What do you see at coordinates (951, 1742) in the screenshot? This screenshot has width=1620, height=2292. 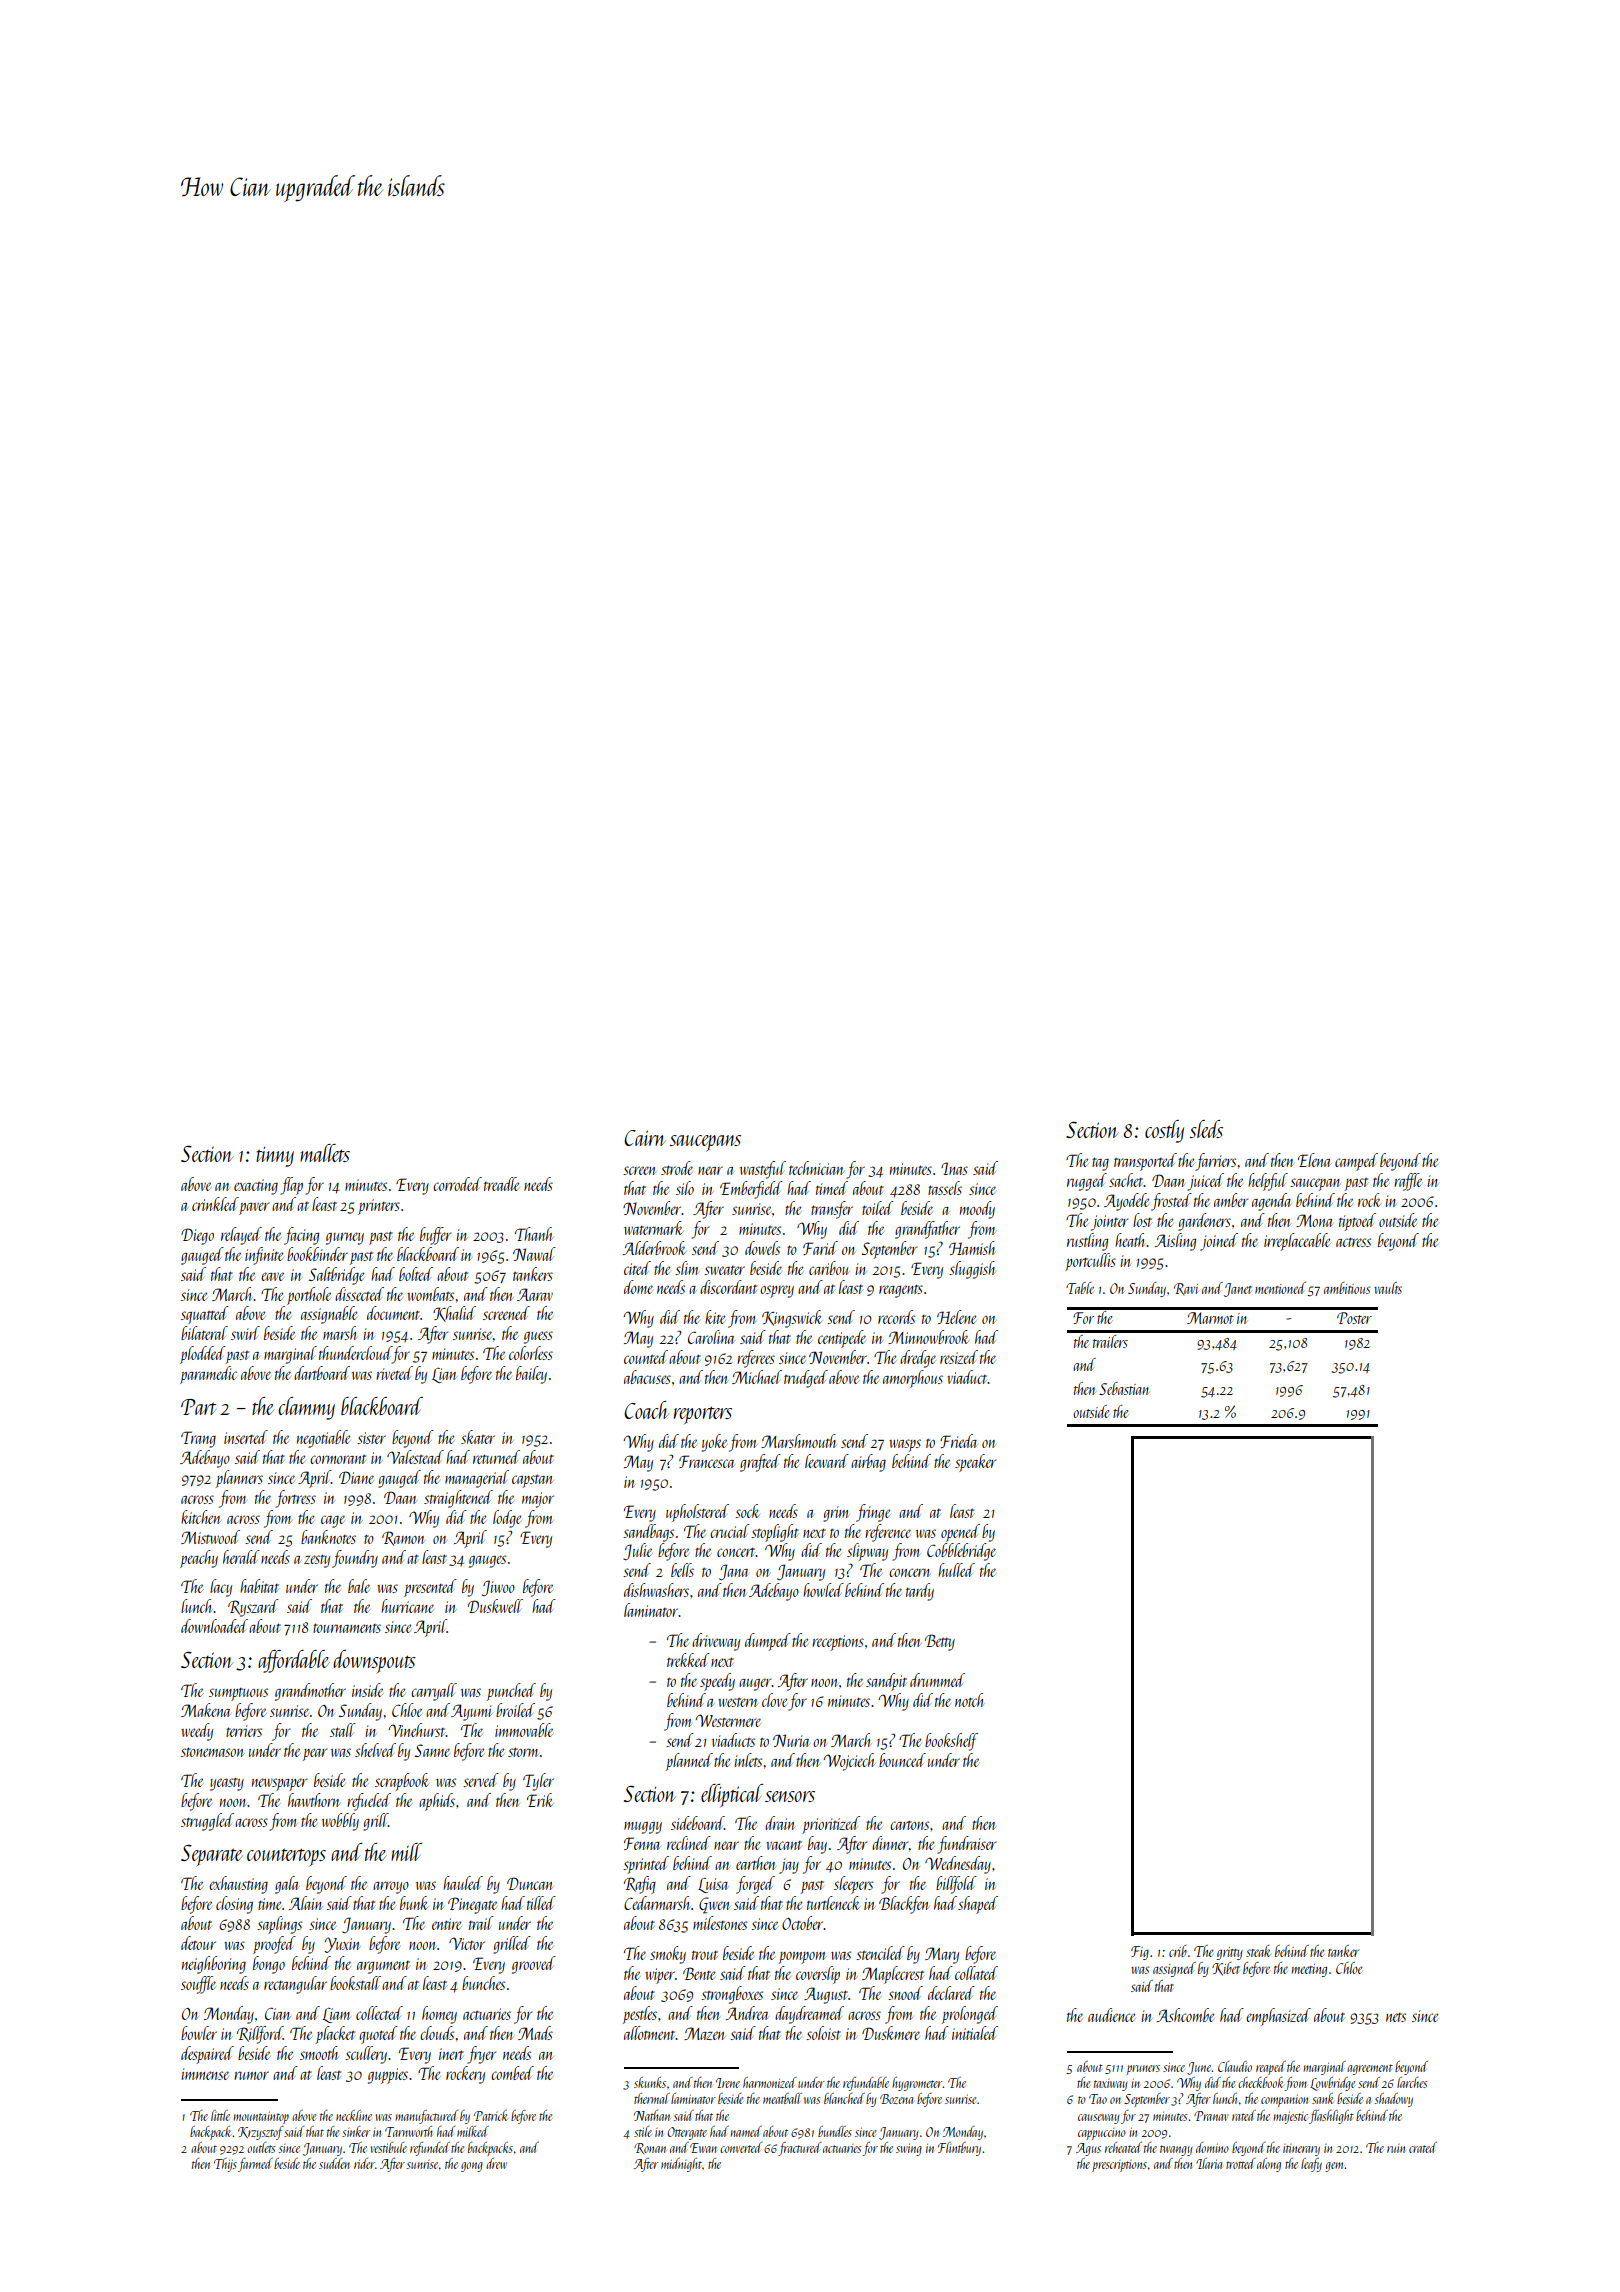 I see `bookshelf` at bounding box center [951, 1742].
